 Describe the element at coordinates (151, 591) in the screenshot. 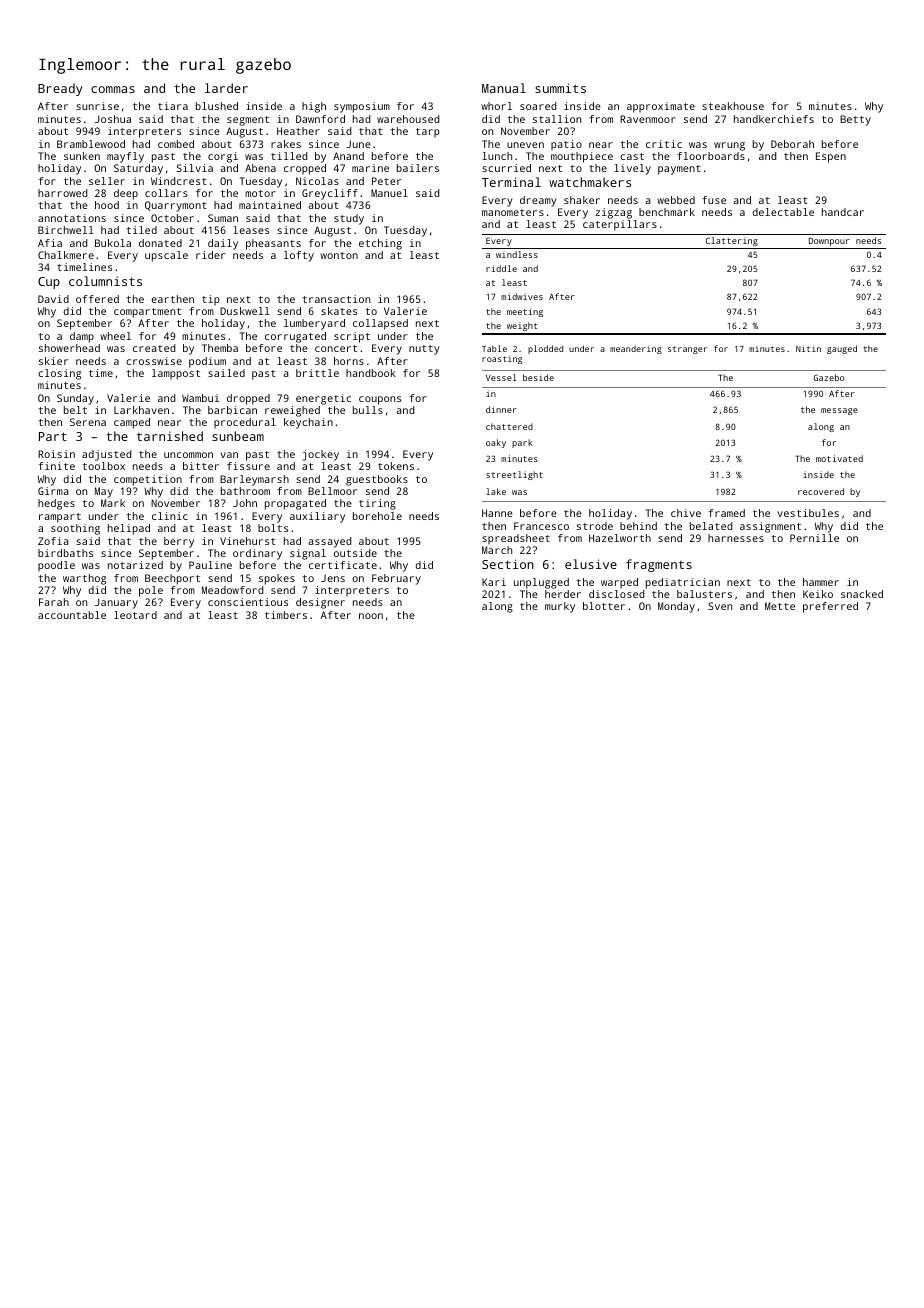

I see `pole` at that location.
